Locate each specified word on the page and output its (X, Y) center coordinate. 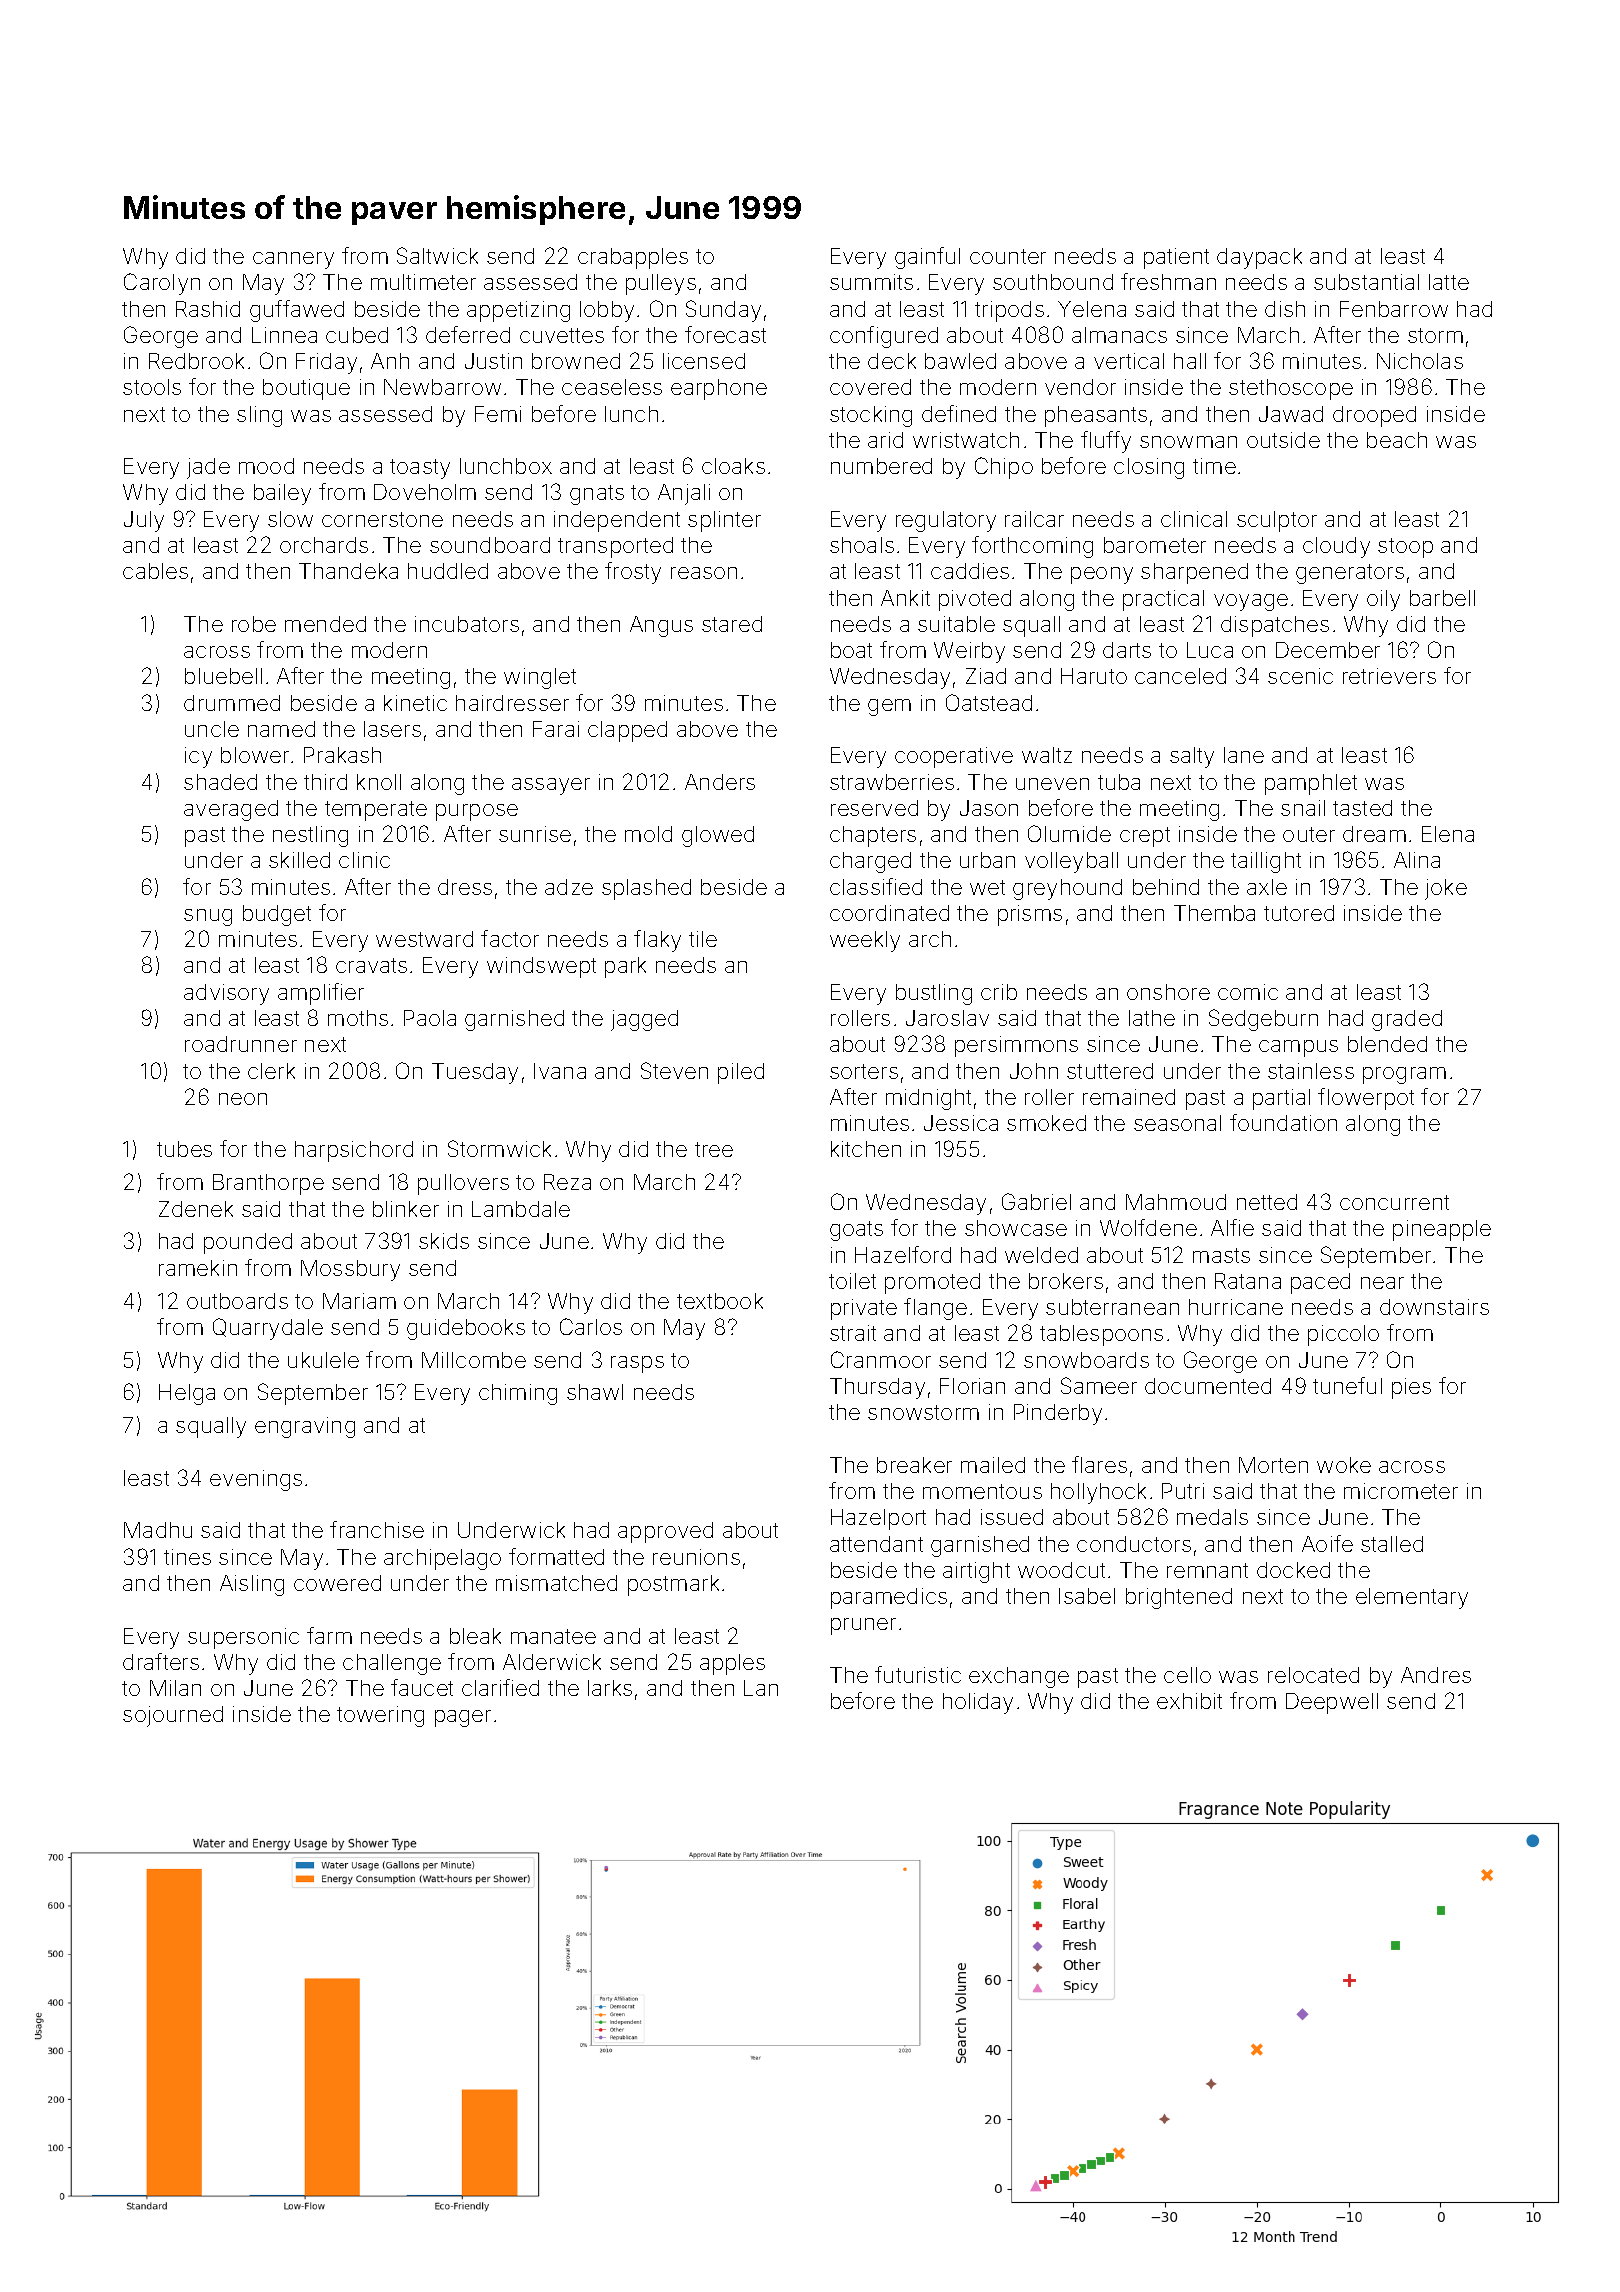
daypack (1259, 258)
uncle (212, 729)
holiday (978, 1703)
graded (1407, 1020)
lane (1244, 755)
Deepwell (1332, 1703)
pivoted (975, 600)
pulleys (661, 284)
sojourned (173, 1716)
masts (1221, 1255)
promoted (932, 1283)
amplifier (321, 994)
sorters (864, 1071)
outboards (237, 1301)
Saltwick (437, 255)
